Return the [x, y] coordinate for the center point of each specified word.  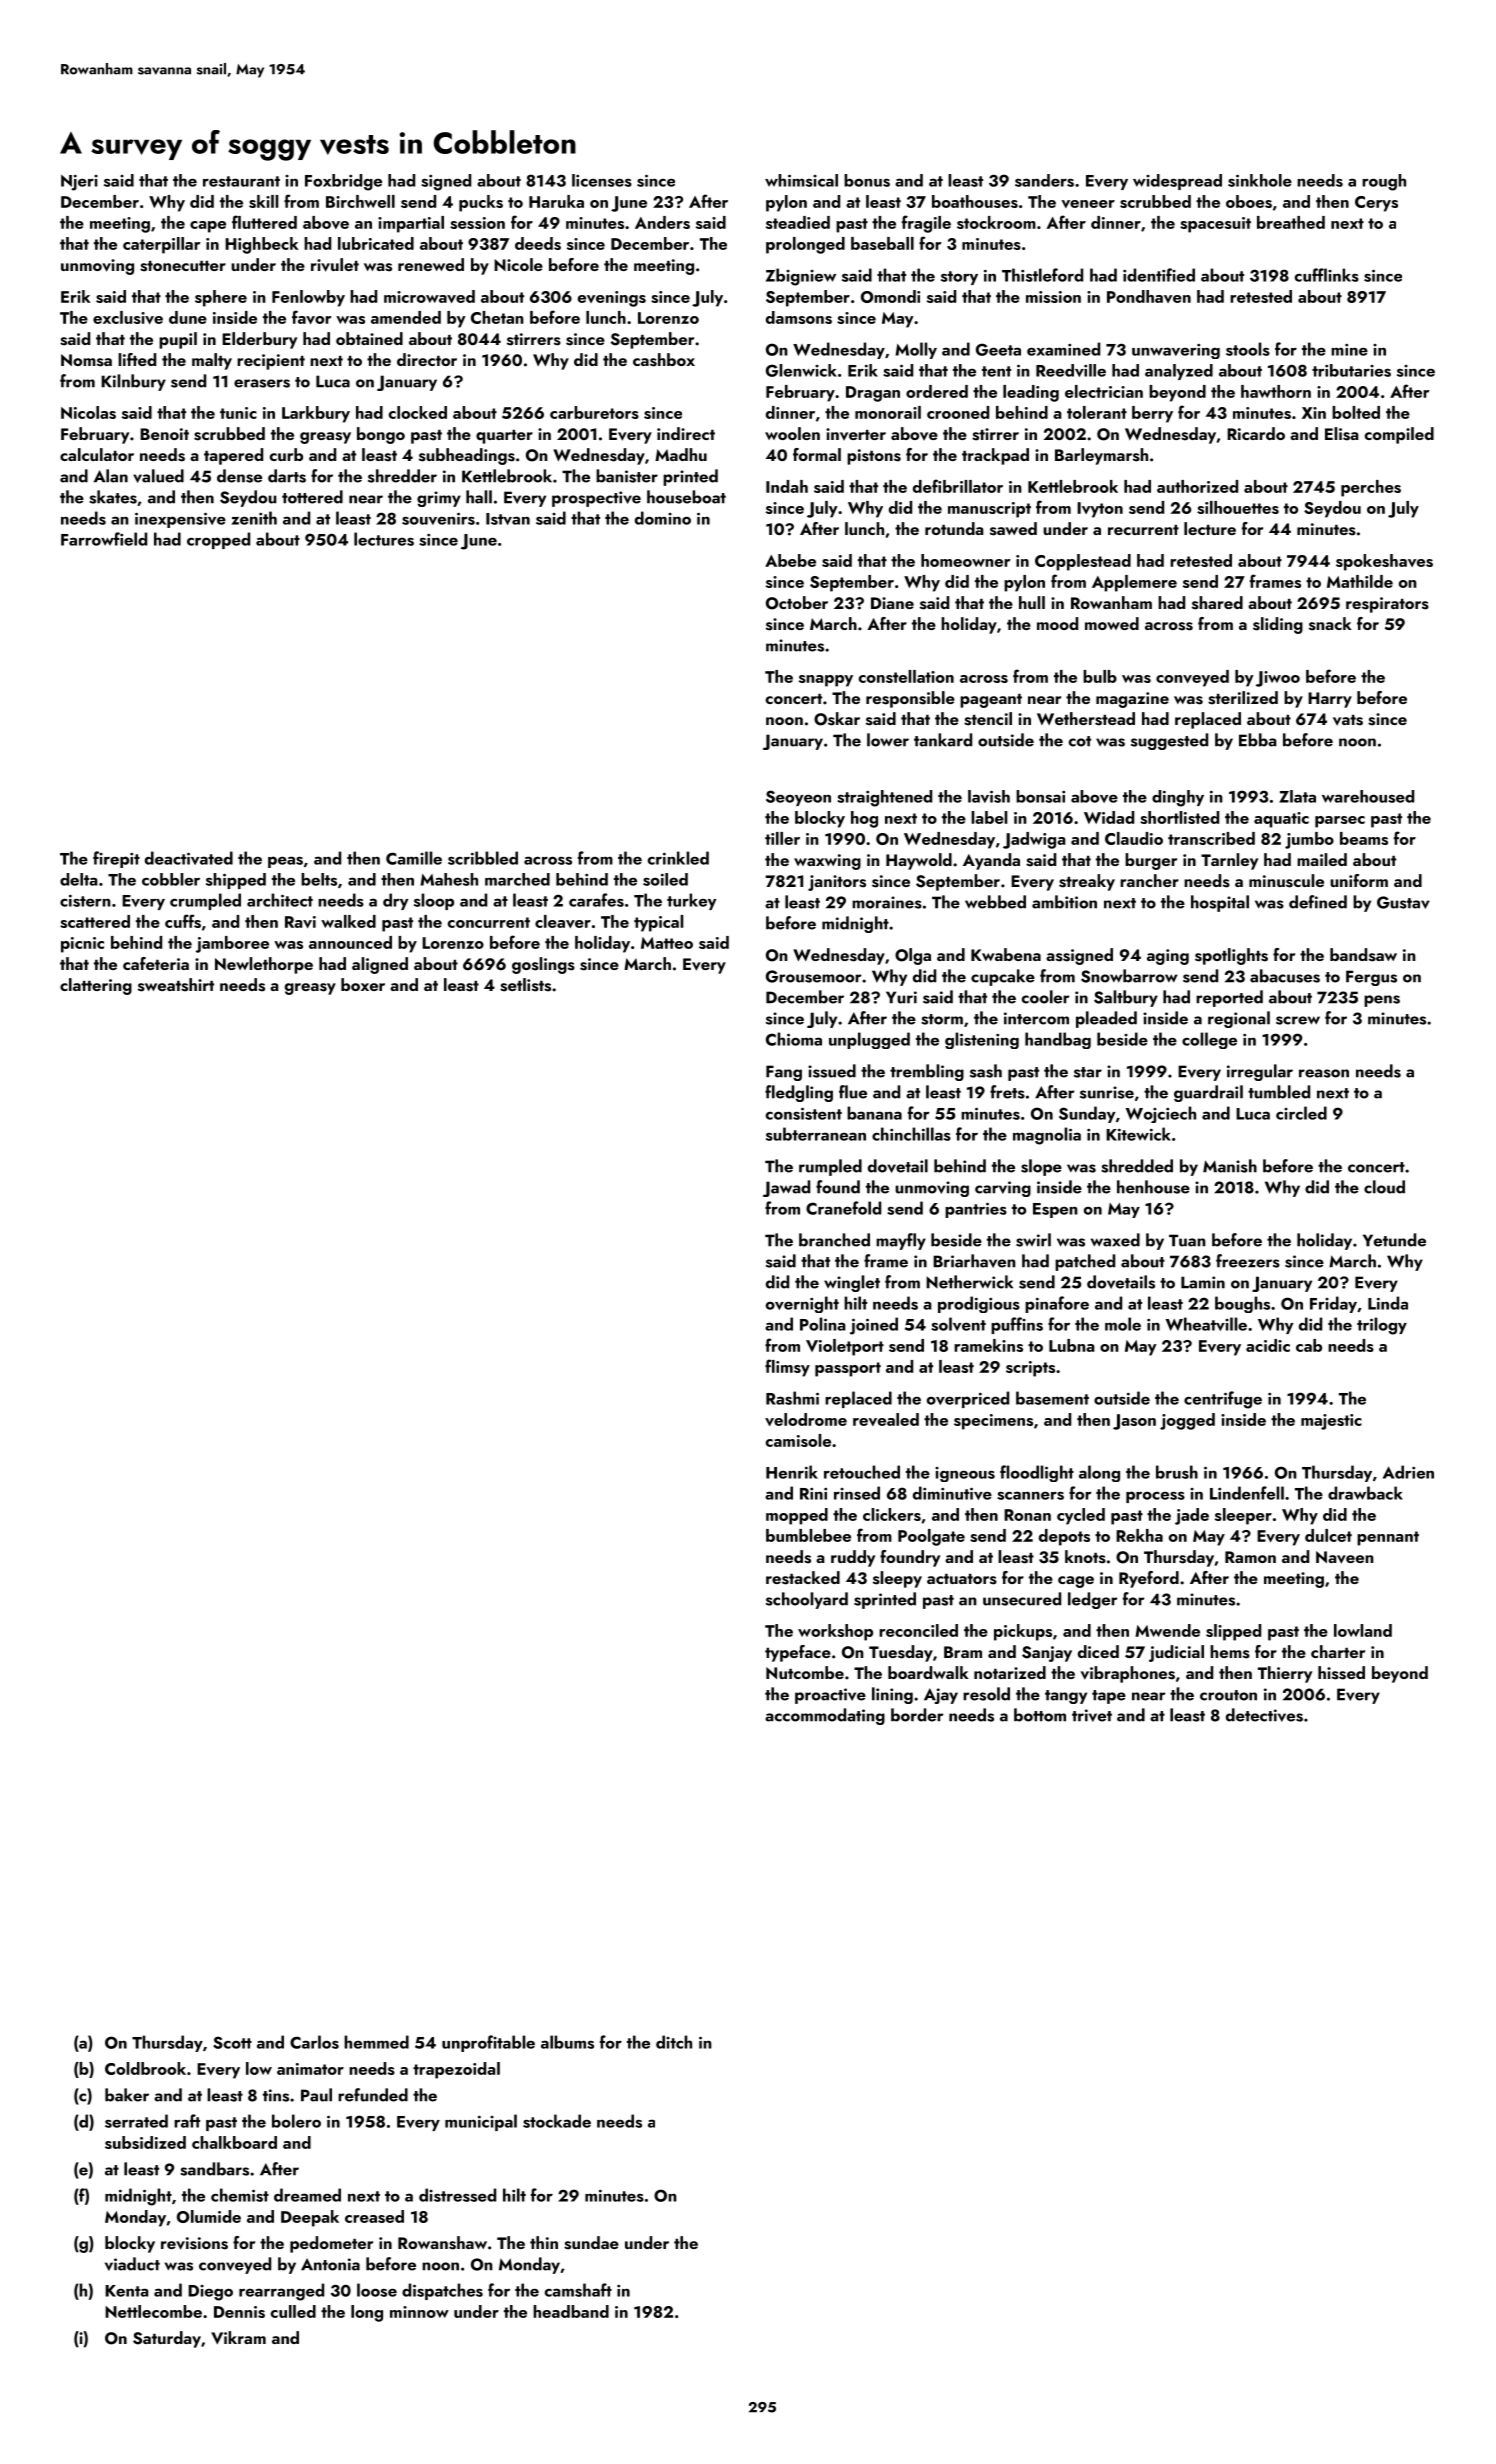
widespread [1177, 182]
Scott [232, 2042]
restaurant [241, 181]
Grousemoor [813, 976]
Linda [1388, 1303]
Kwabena [1006, 954]
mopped [797, 1516]
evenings [612, 299]
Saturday [167, 2339]
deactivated [189, 858]
